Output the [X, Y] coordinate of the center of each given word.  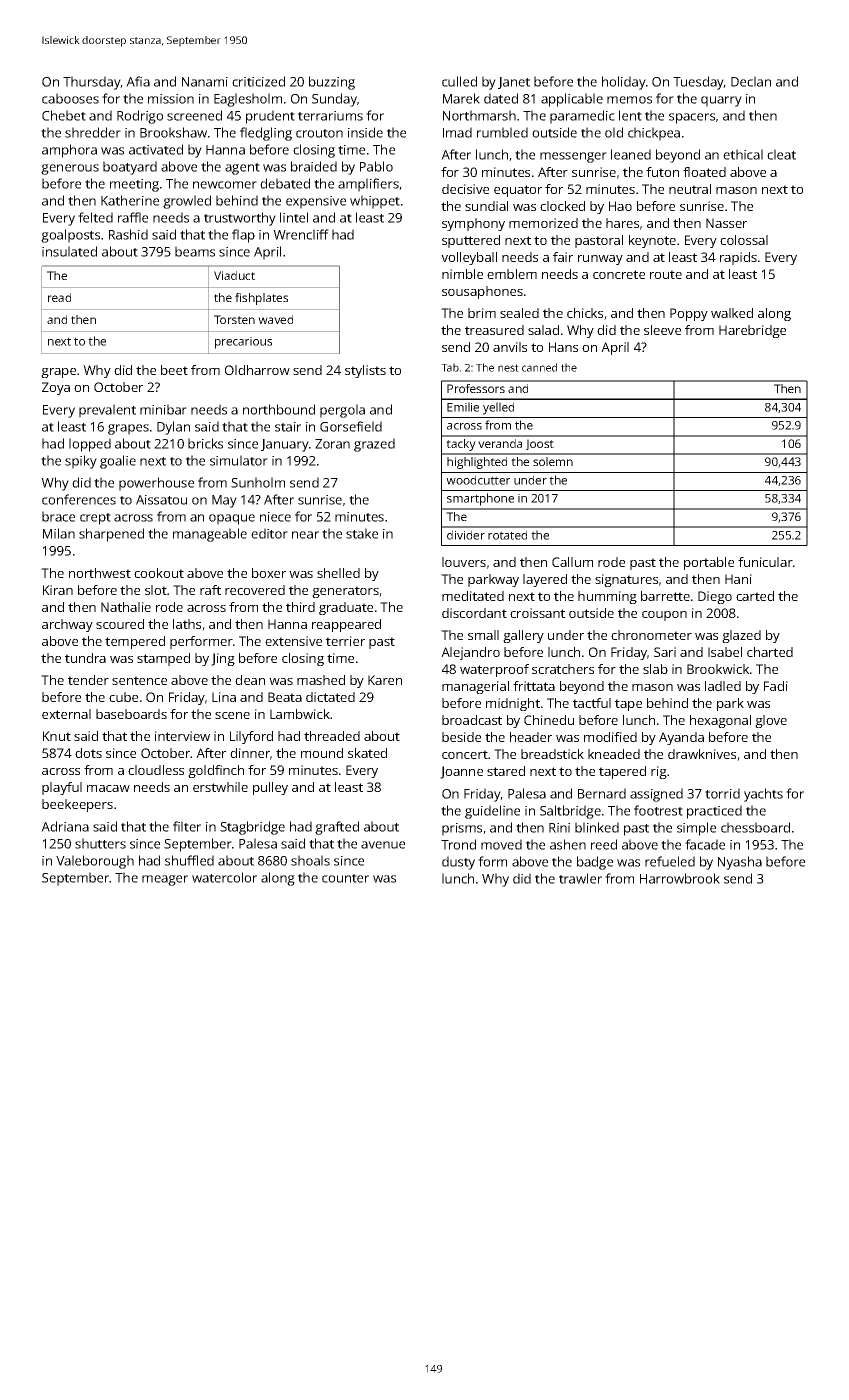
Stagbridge [252, 828]
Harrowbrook [680, 878]
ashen [568, 844]
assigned [656, 795]
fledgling [266, 134]
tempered [135, 642]
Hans [563, 347]
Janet [514, 83]
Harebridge [752, 331]
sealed [519, 313]
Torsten [234, 319]
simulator [239, 460]
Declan [751, 81]
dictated [330, 697]
